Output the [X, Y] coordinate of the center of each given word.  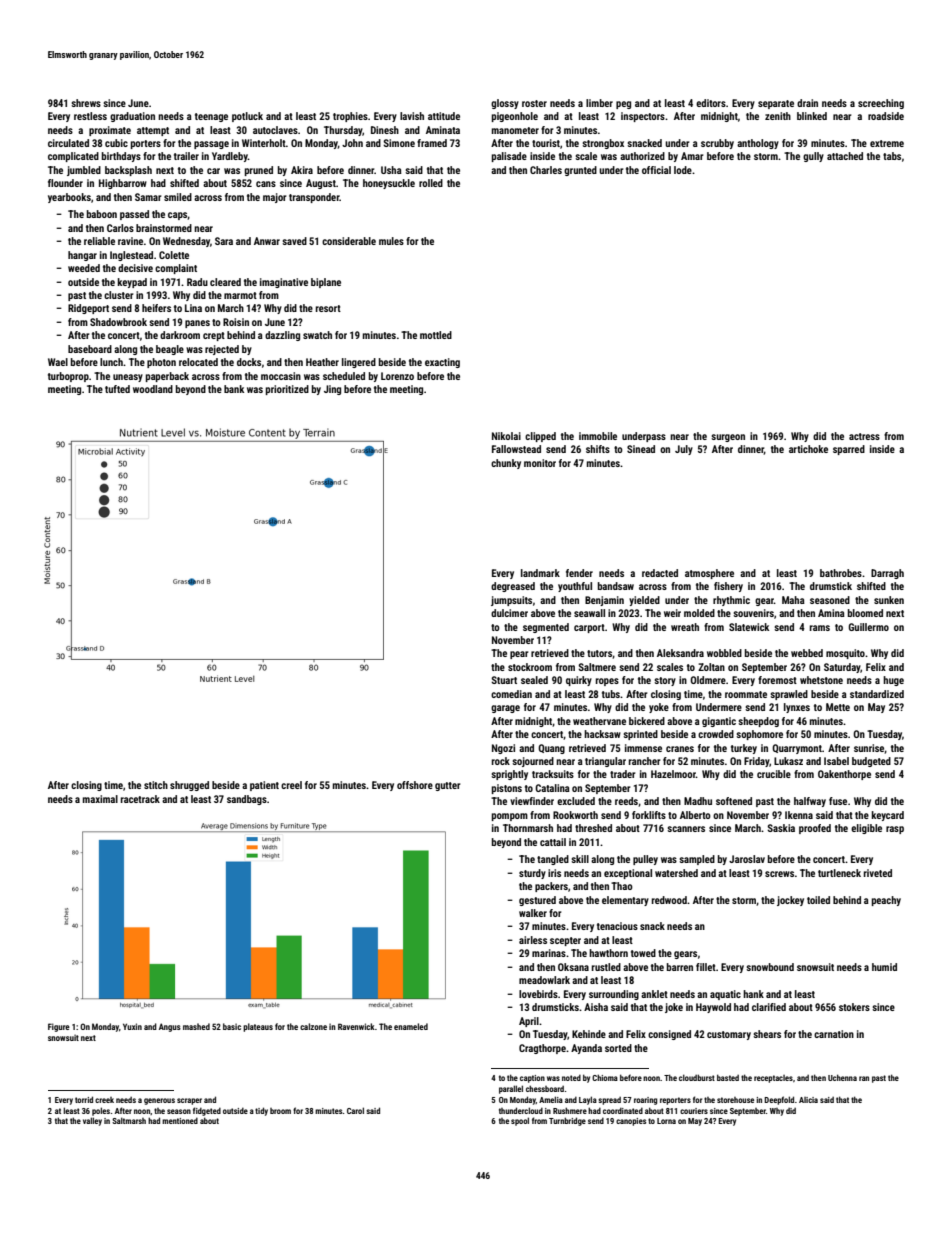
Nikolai [506, 436]
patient [264, 786]
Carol [355, 1110]
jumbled [84, 171]
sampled [697, 860]
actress [864, 436]
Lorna [666, 1121]
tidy [261, 1111]
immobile [598, 436]
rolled [431, 183]
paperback [167, 377]
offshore [415, 785]
